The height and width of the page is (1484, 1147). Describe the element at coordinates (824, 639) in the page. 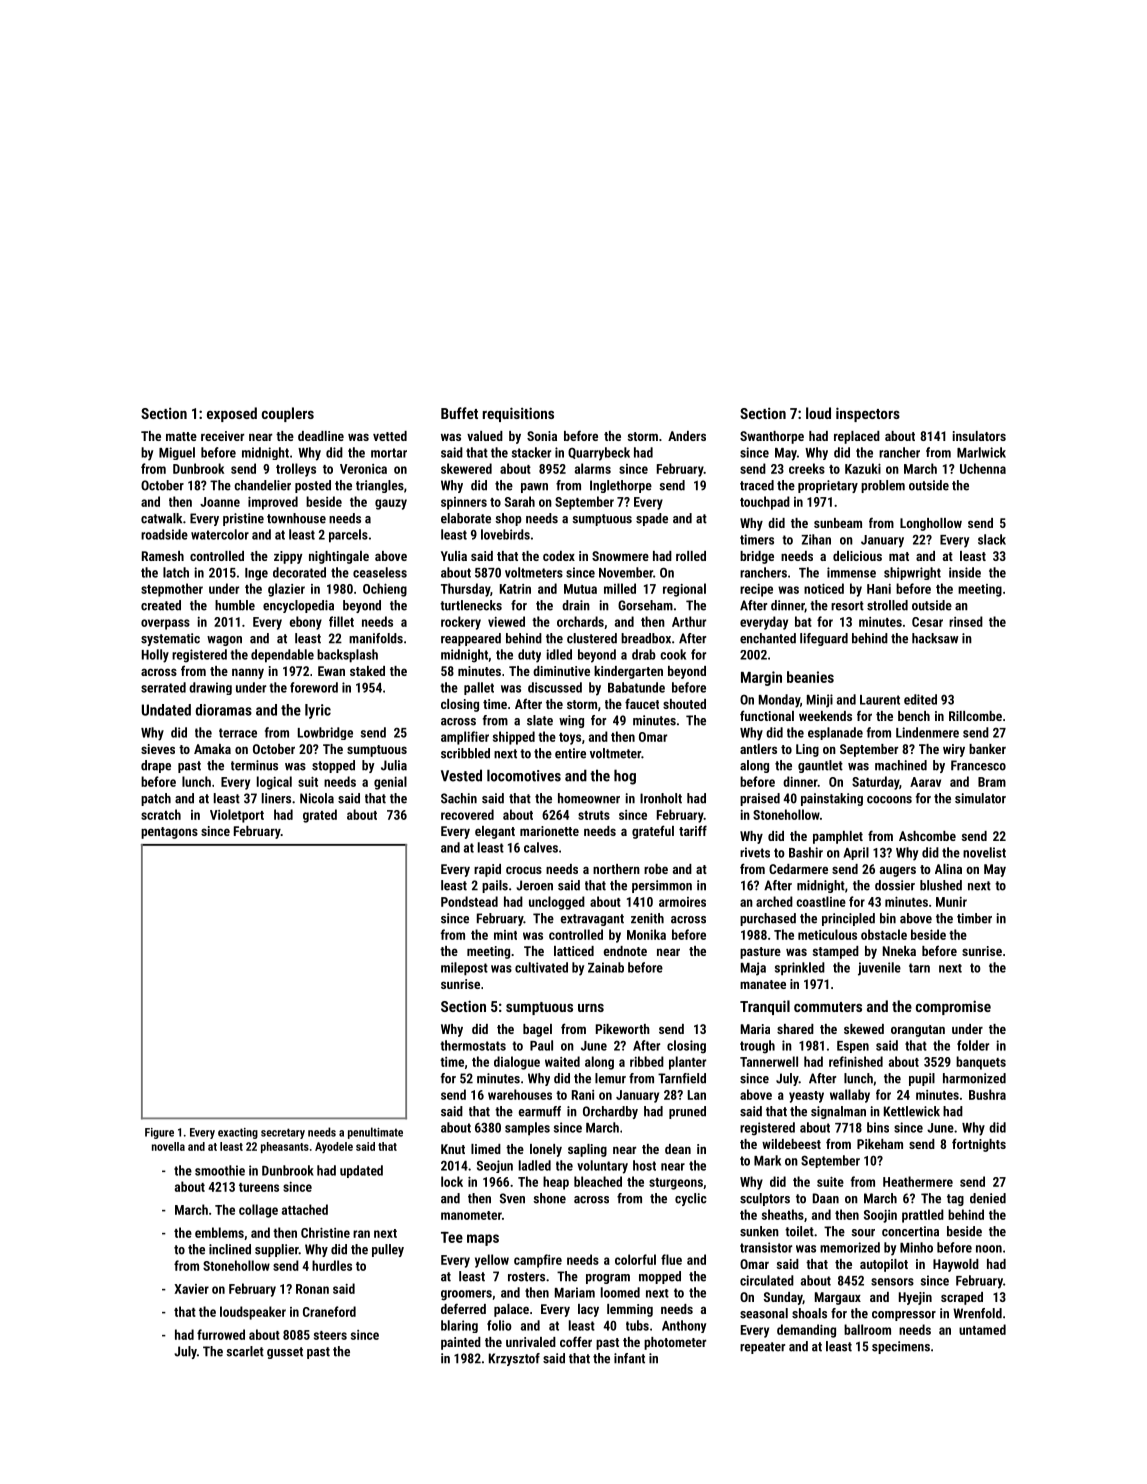

I see `lifeguard` at that location.
